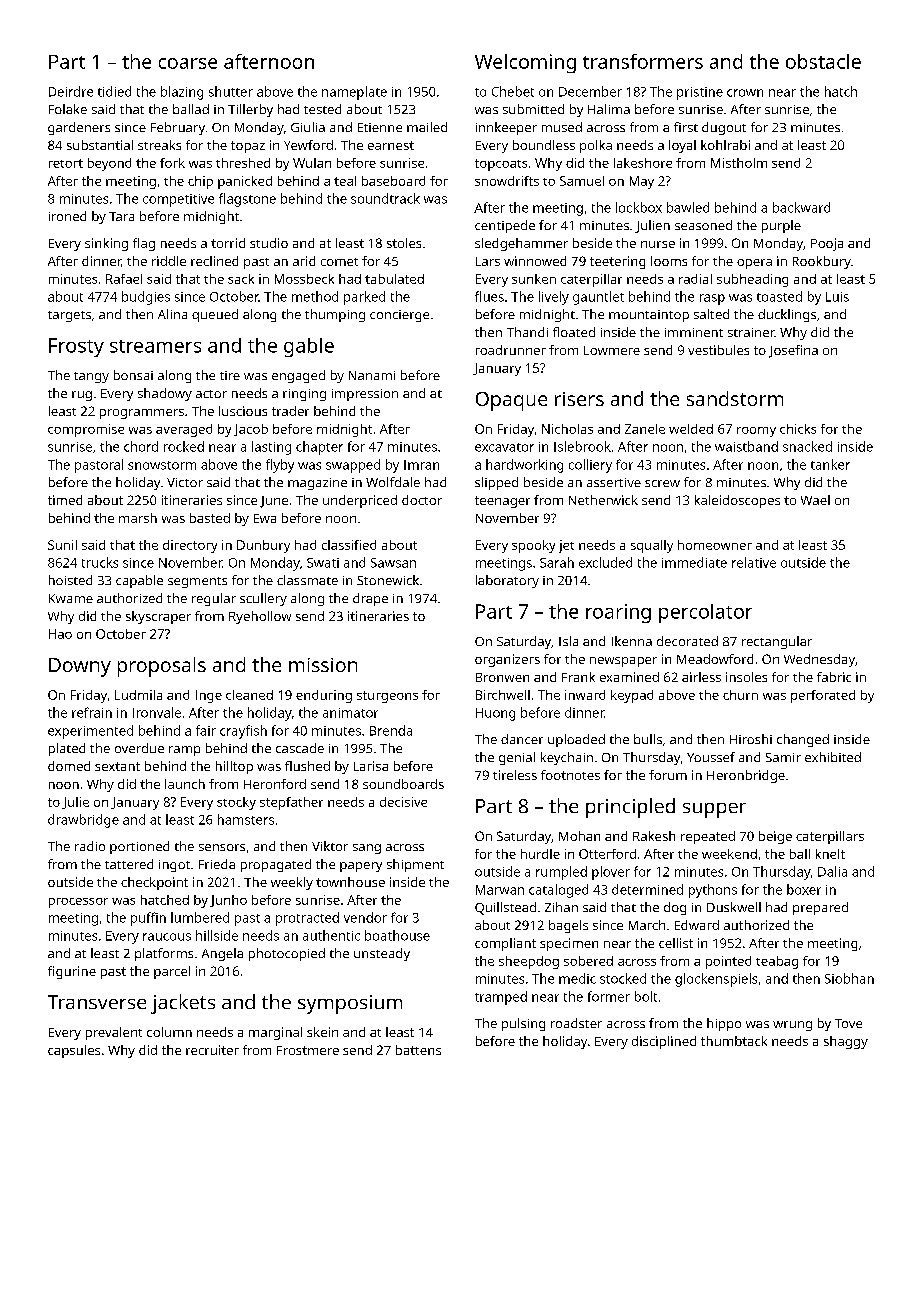 The width and height of the screenshot is (924, 1308). Describe the element at coordinates (91, 377) in the screenshot. I see `tangy` at that location.
